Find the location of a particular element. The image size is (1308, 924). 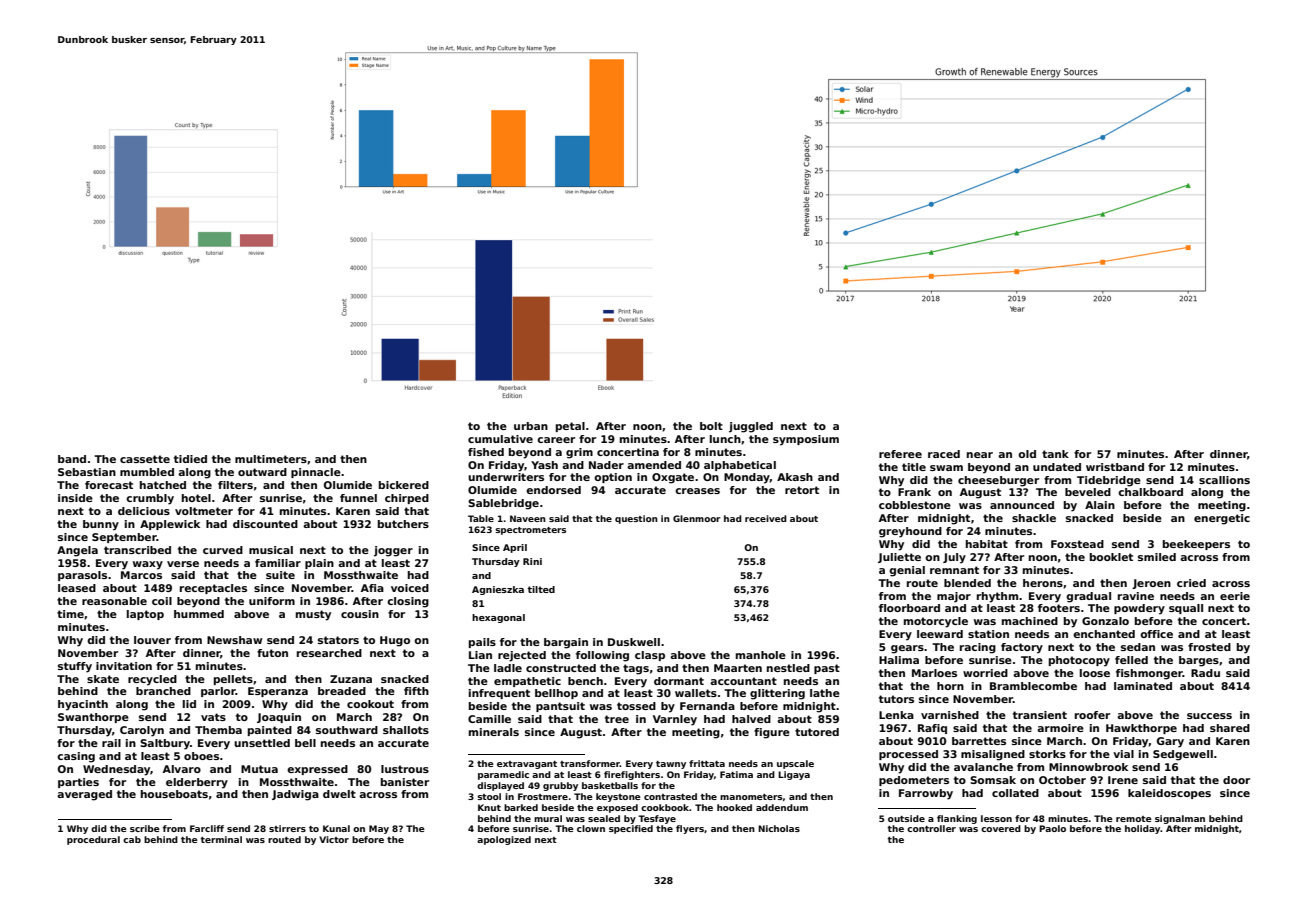

urban is located at coordinates (531, 426).
